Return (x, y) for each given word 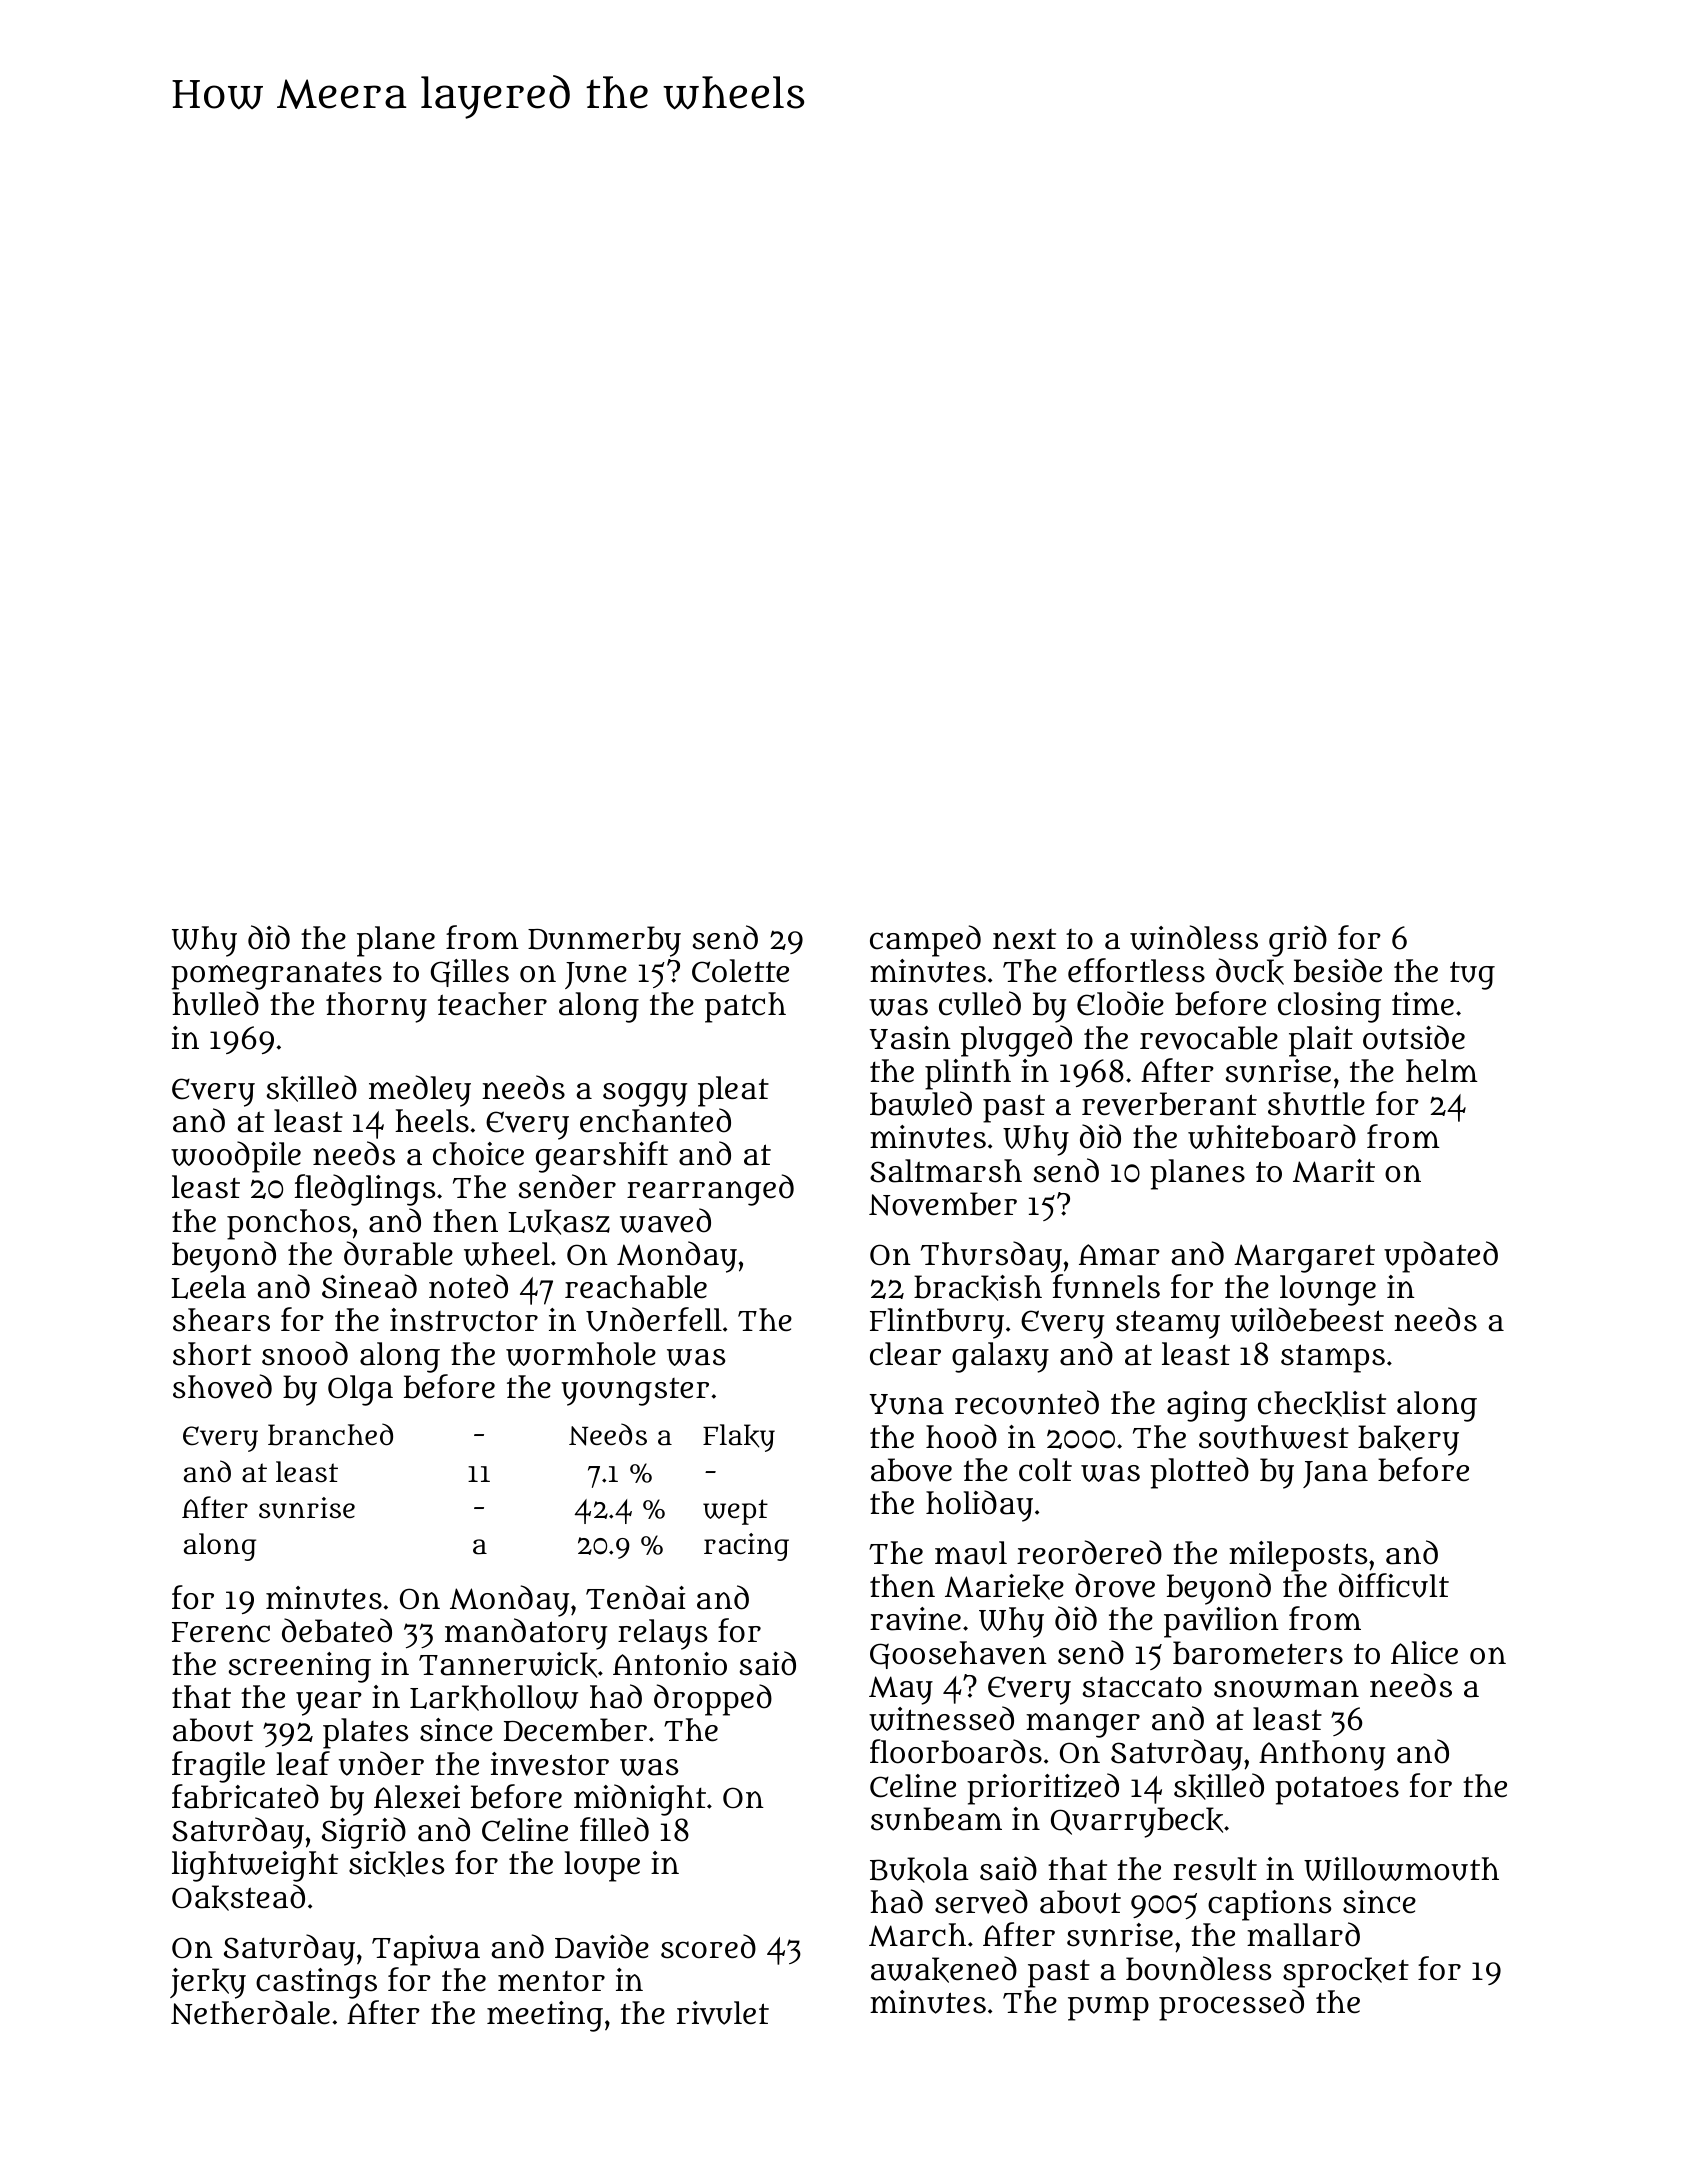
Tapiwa (426, 1950)
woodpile (236, 1157)
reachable (636, 1287)
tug (1472, 975)
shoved (222, 1386)
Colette (740, 971)
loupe (602, 1866)
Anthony (1322, 1755)
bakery (1408, 1440)
